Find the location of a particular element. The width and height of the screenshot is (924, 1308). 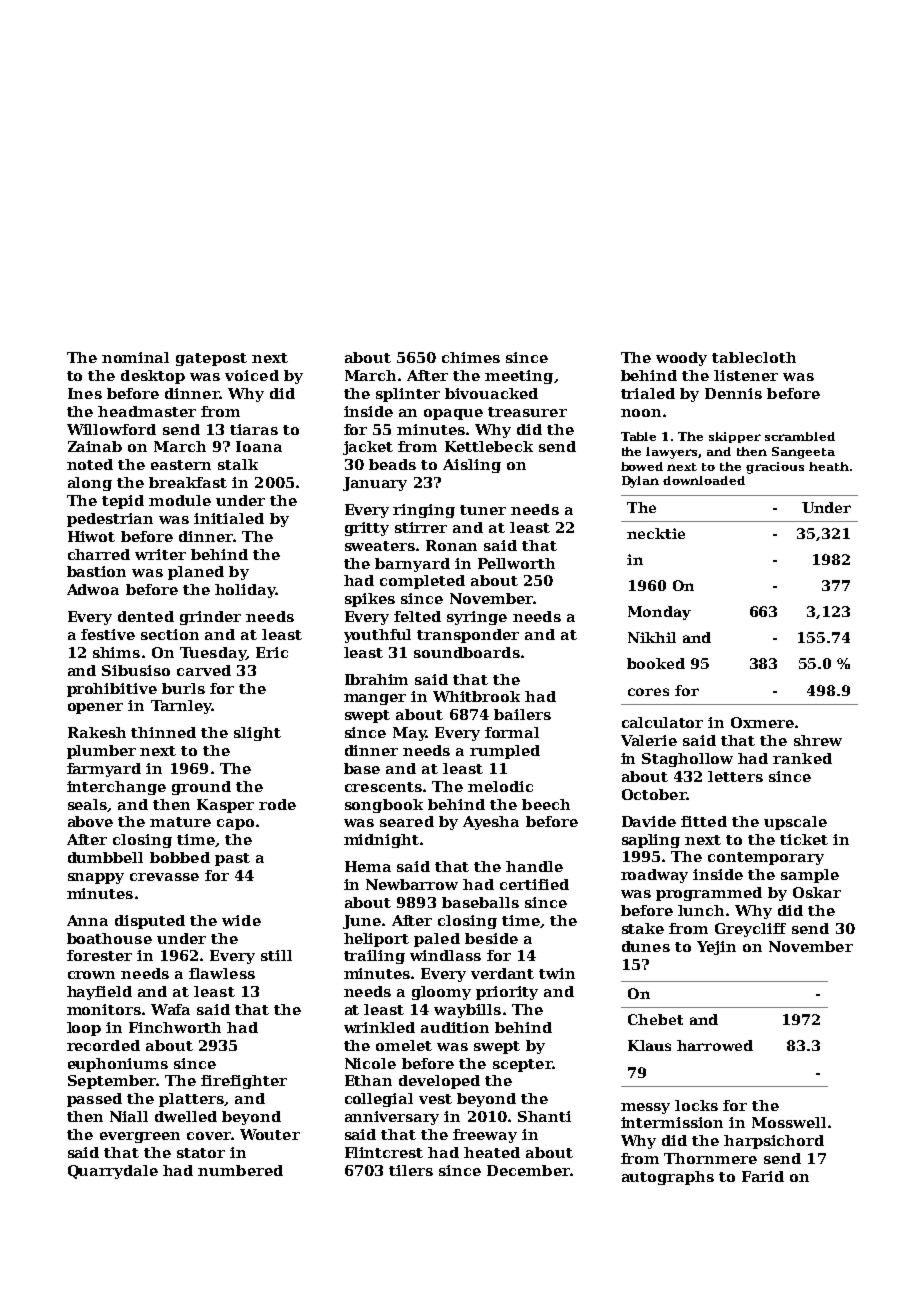

shrew is located at coordinates (818, 740).
